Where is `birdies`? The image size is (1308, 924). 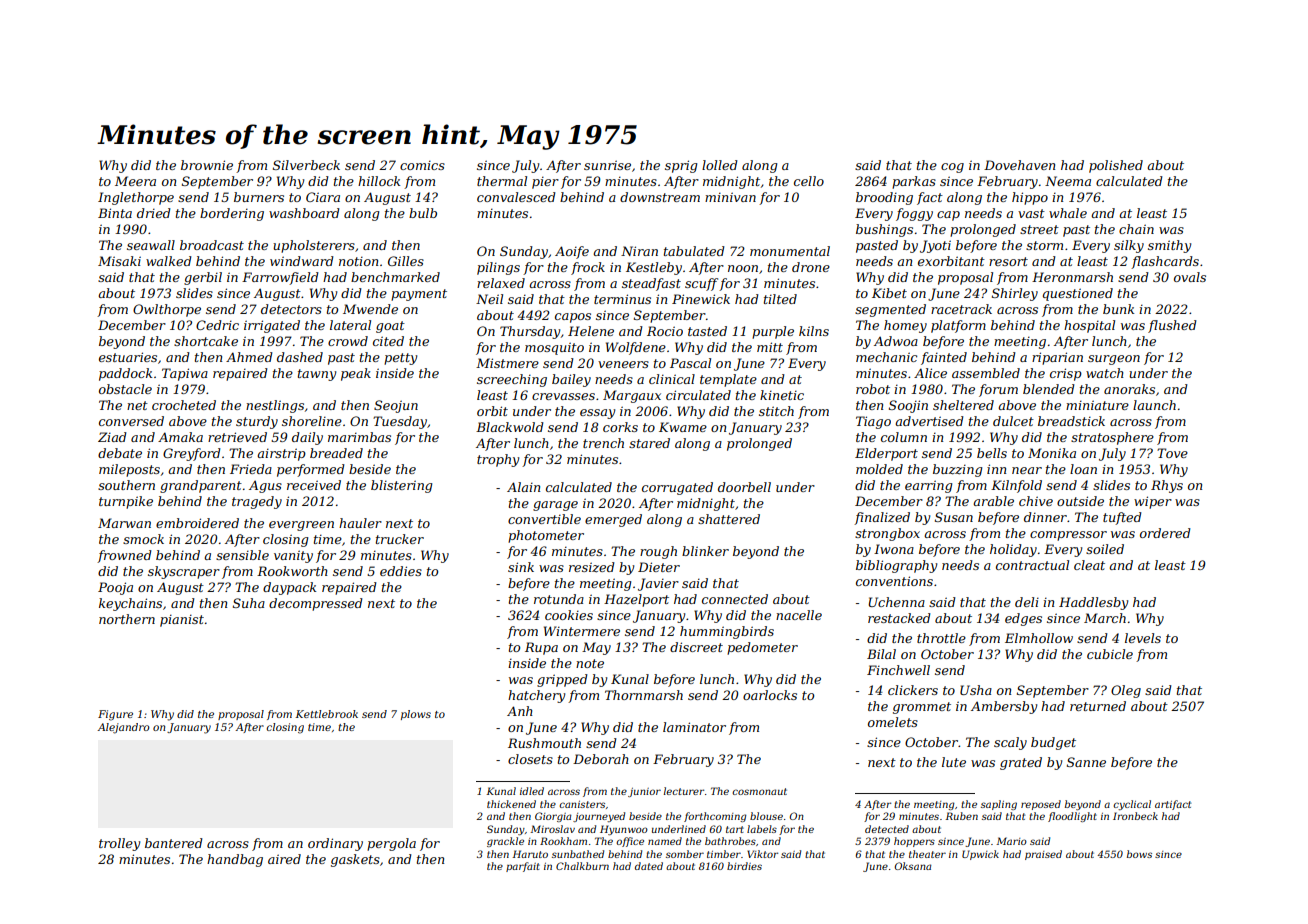
birdies is located at coordinates (744, 866).
